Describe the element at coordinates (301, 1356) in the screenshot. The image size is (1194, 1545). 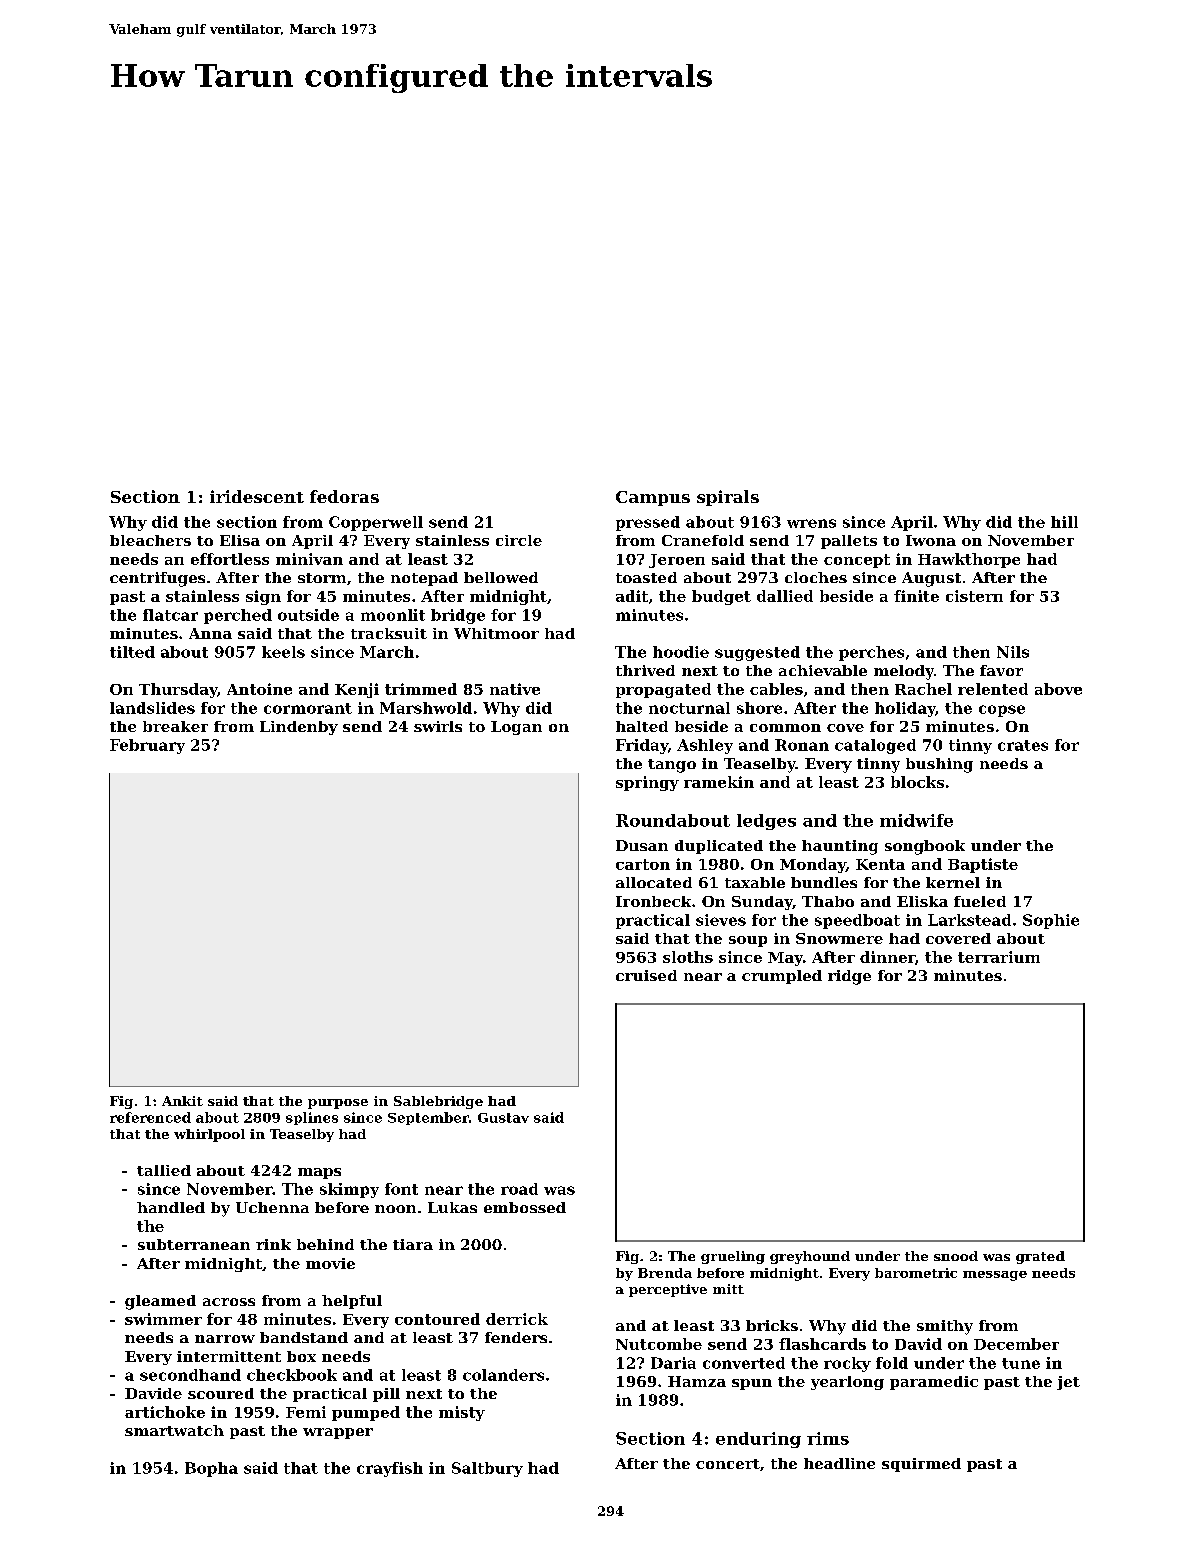
I see `box` at that location.
